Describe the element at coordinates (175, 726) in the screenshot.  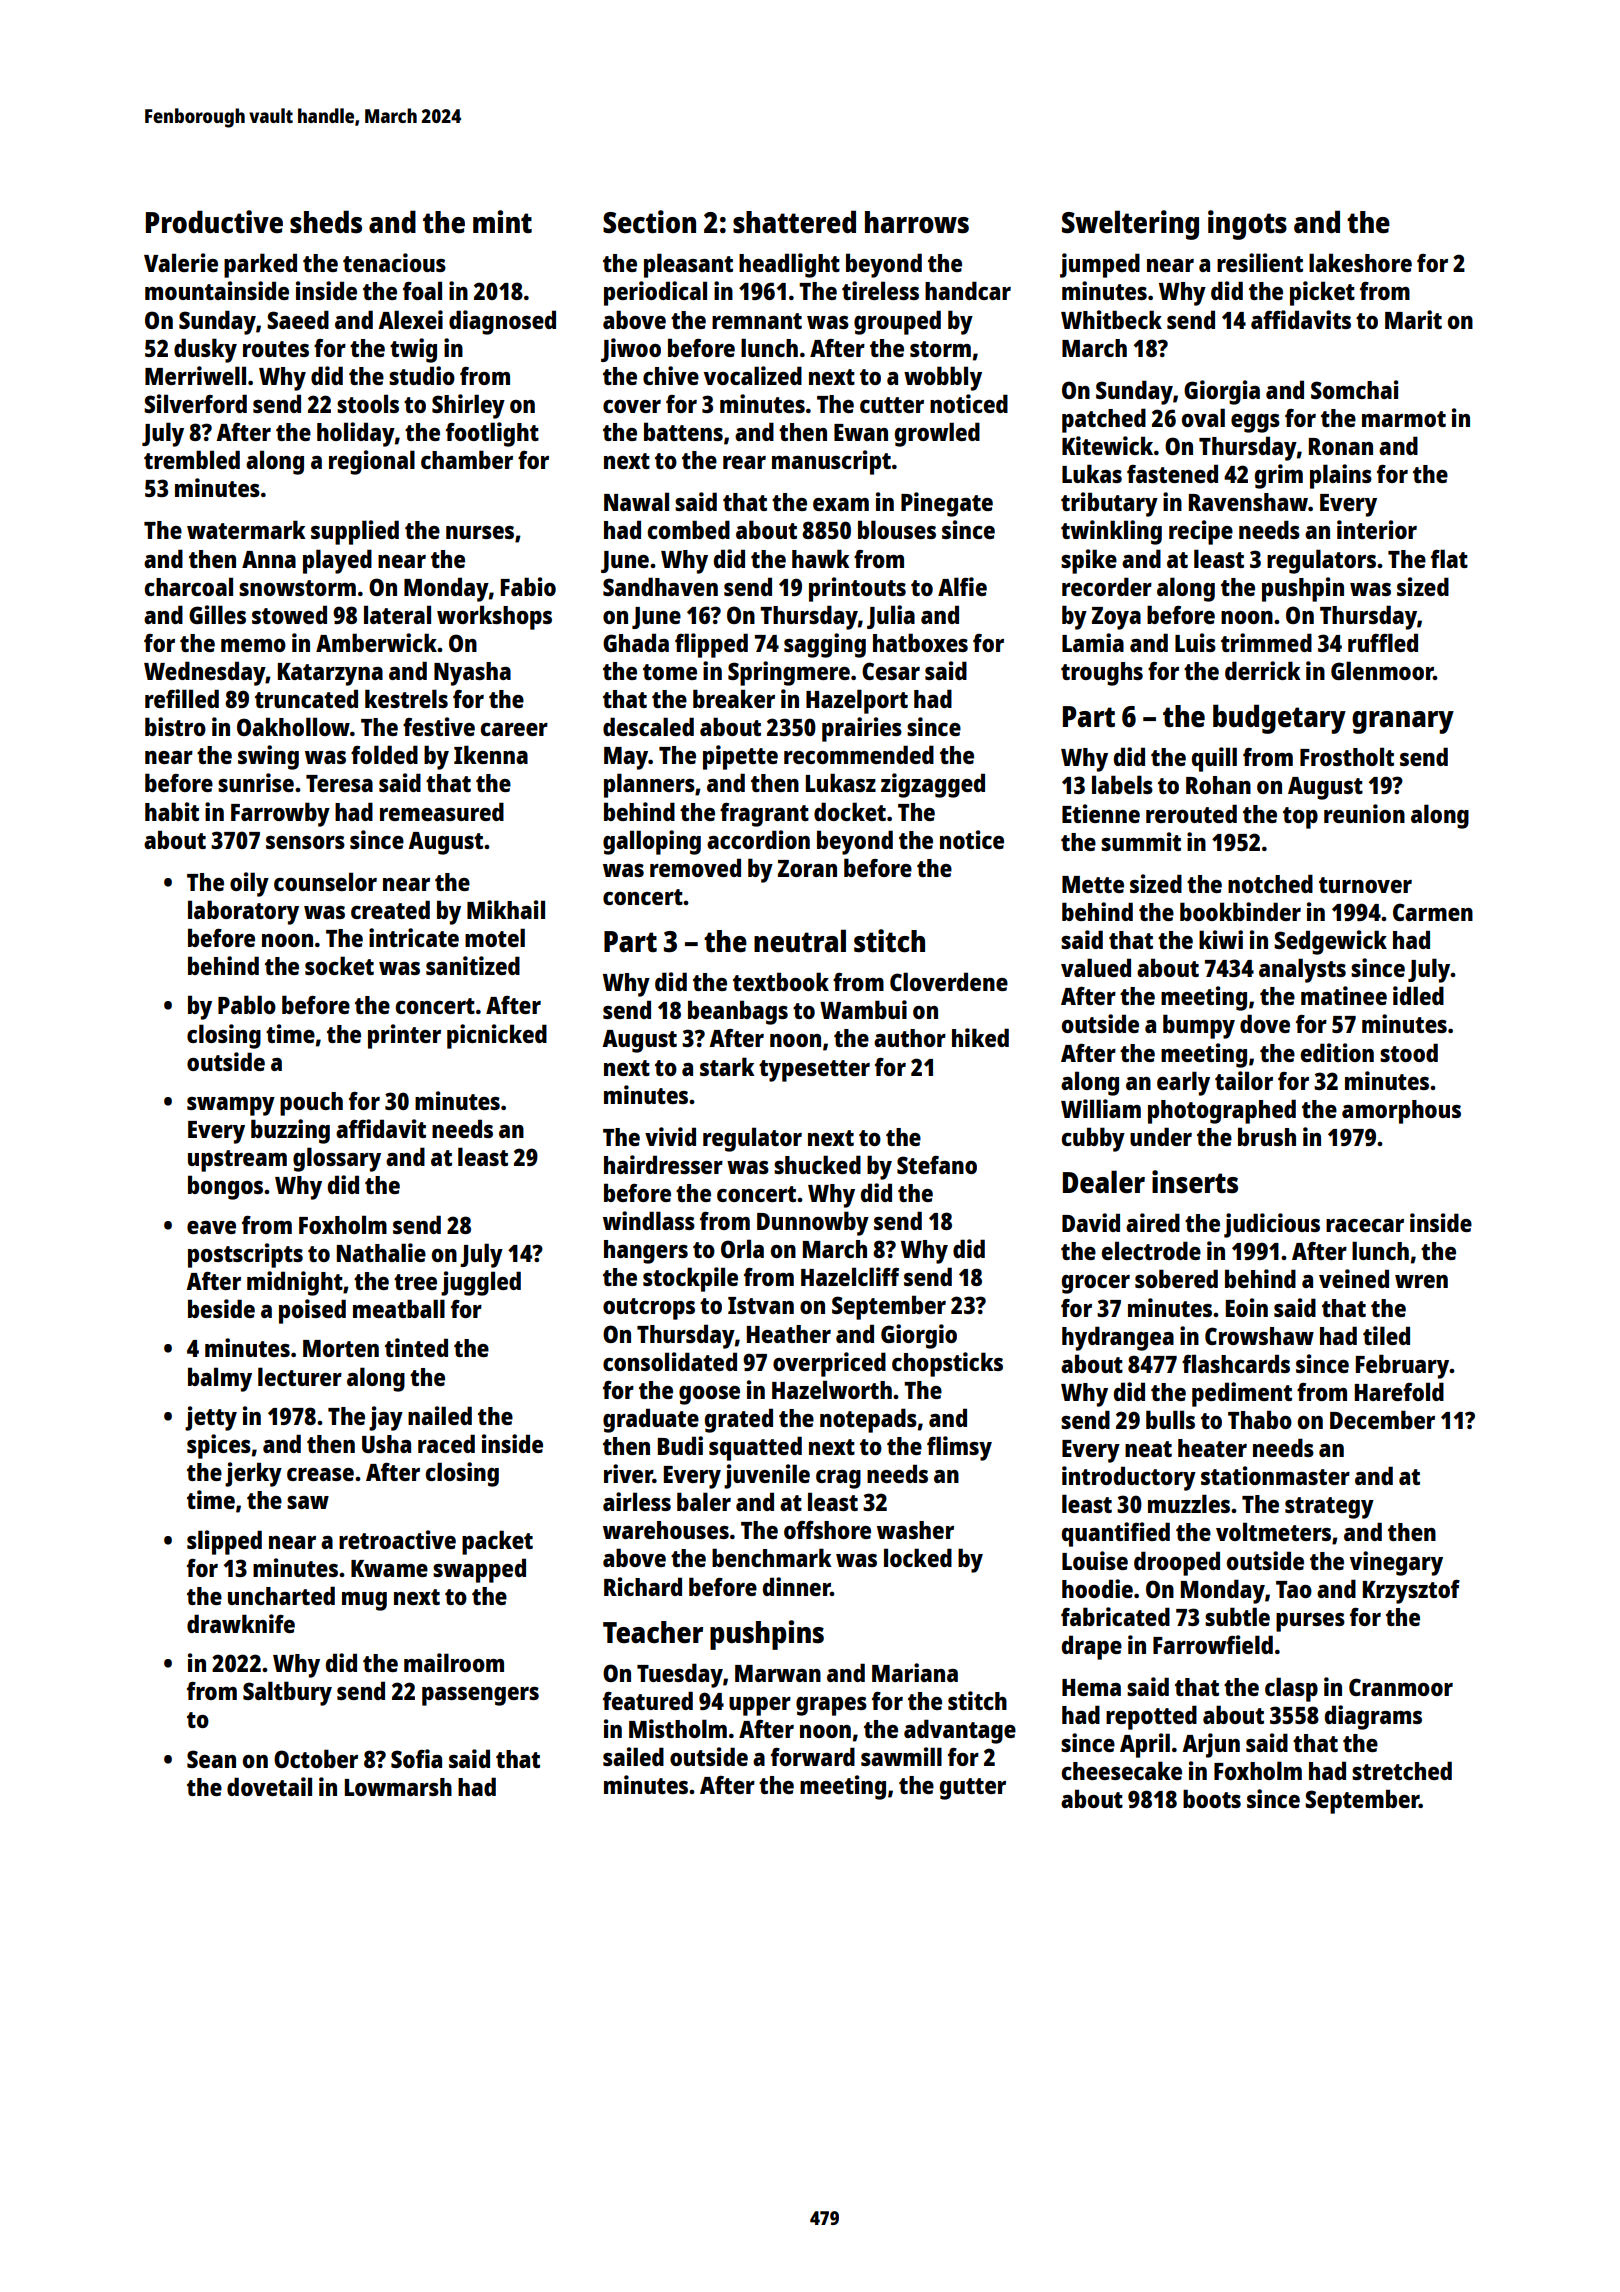
I see `bistro` at that location.
